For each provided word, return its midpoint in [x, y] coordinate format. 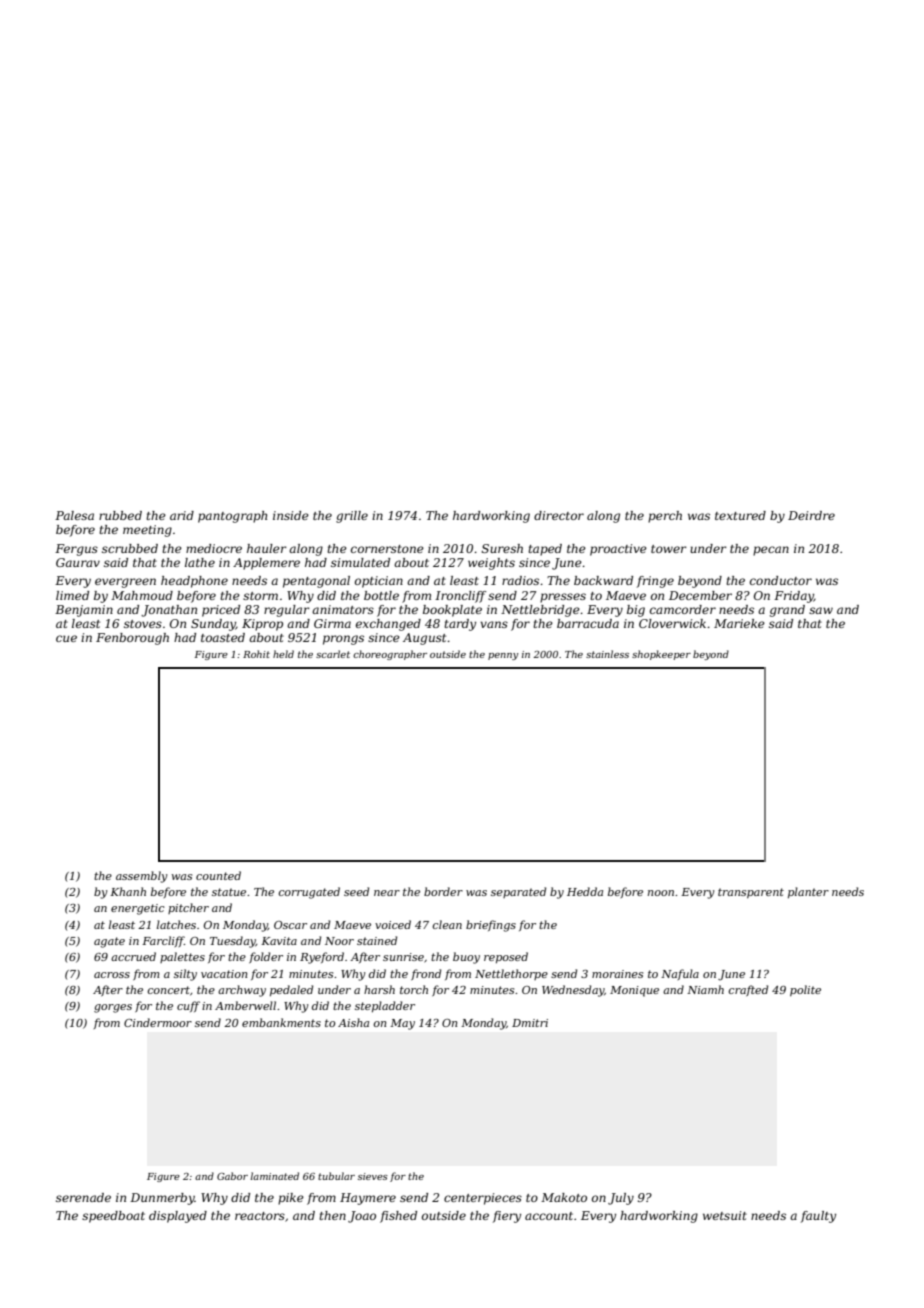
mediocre [214, 548]
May [402, 1024]
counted [218, 875]
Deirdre [811, 515]
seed [356, 891]
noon [661, 893]
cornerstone [387, 549]
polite [805, 990]
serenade [83, 1197]
